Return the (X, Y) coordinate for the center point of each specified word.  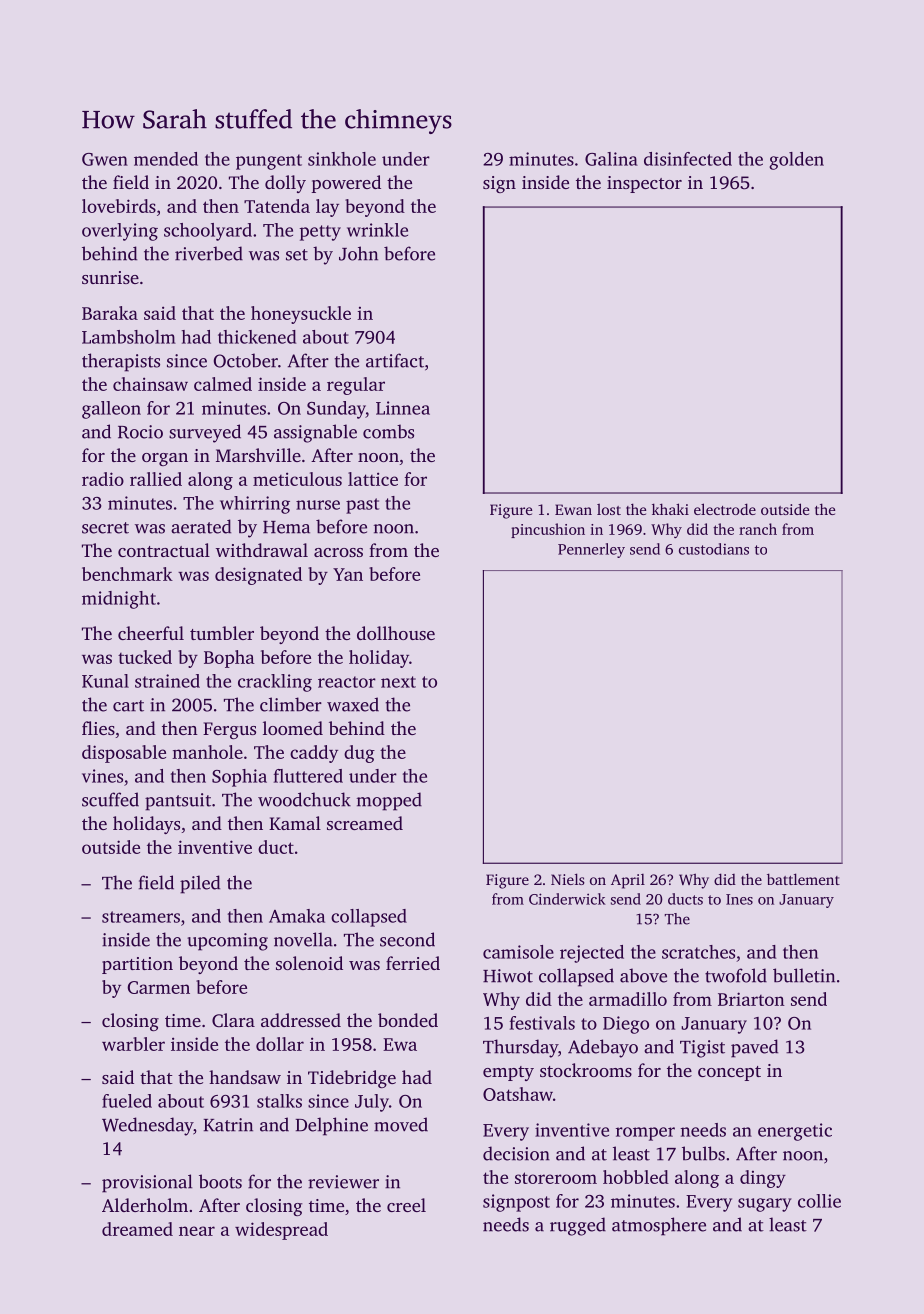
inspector (644, 184)
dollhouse (396, 633)
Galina (611, 159)
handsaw (245, 1077)
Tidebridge (352, 1079)
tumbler (222, 633)
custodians (714, 549)
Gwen (105, 159)
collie (819, 1201)
